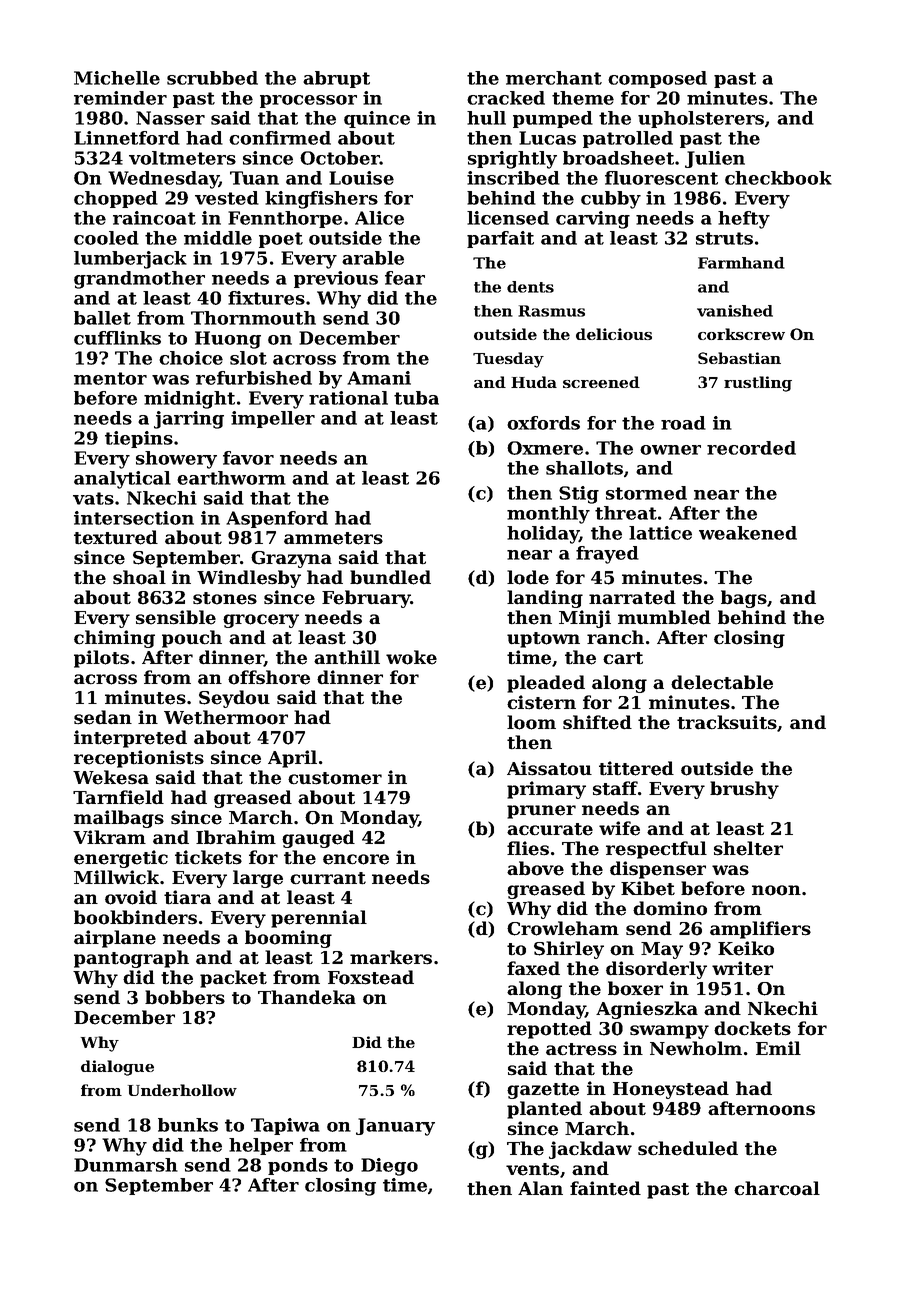 The width and height of the image is (908, 1316). Describe the element at coordinates (139, 759) in the image. I see `receptionists` at that location.
